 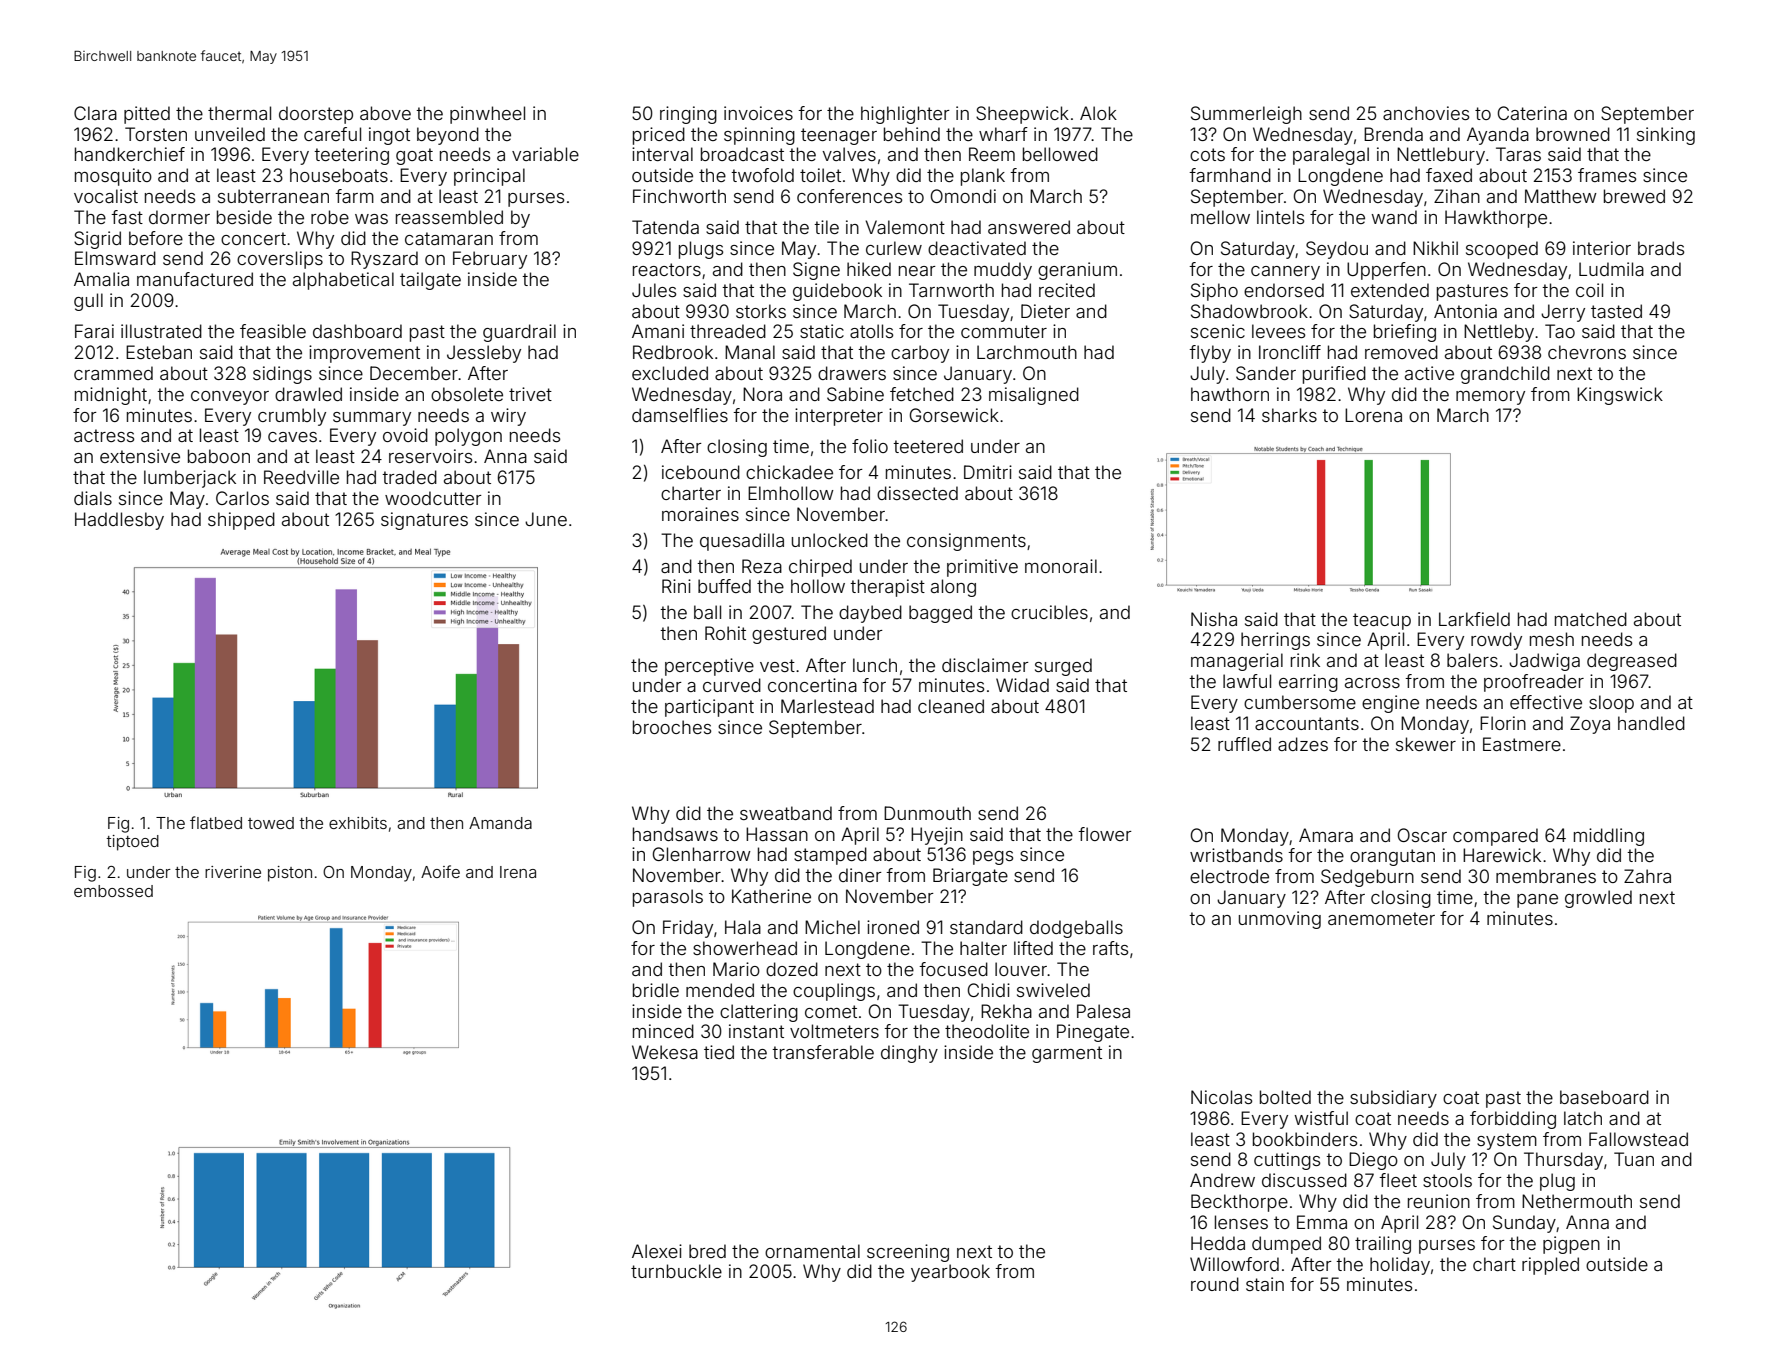 What do you see at coordinates (1616, 311) in the page?
I see `tasted` at bounding box center [1616, 311].
